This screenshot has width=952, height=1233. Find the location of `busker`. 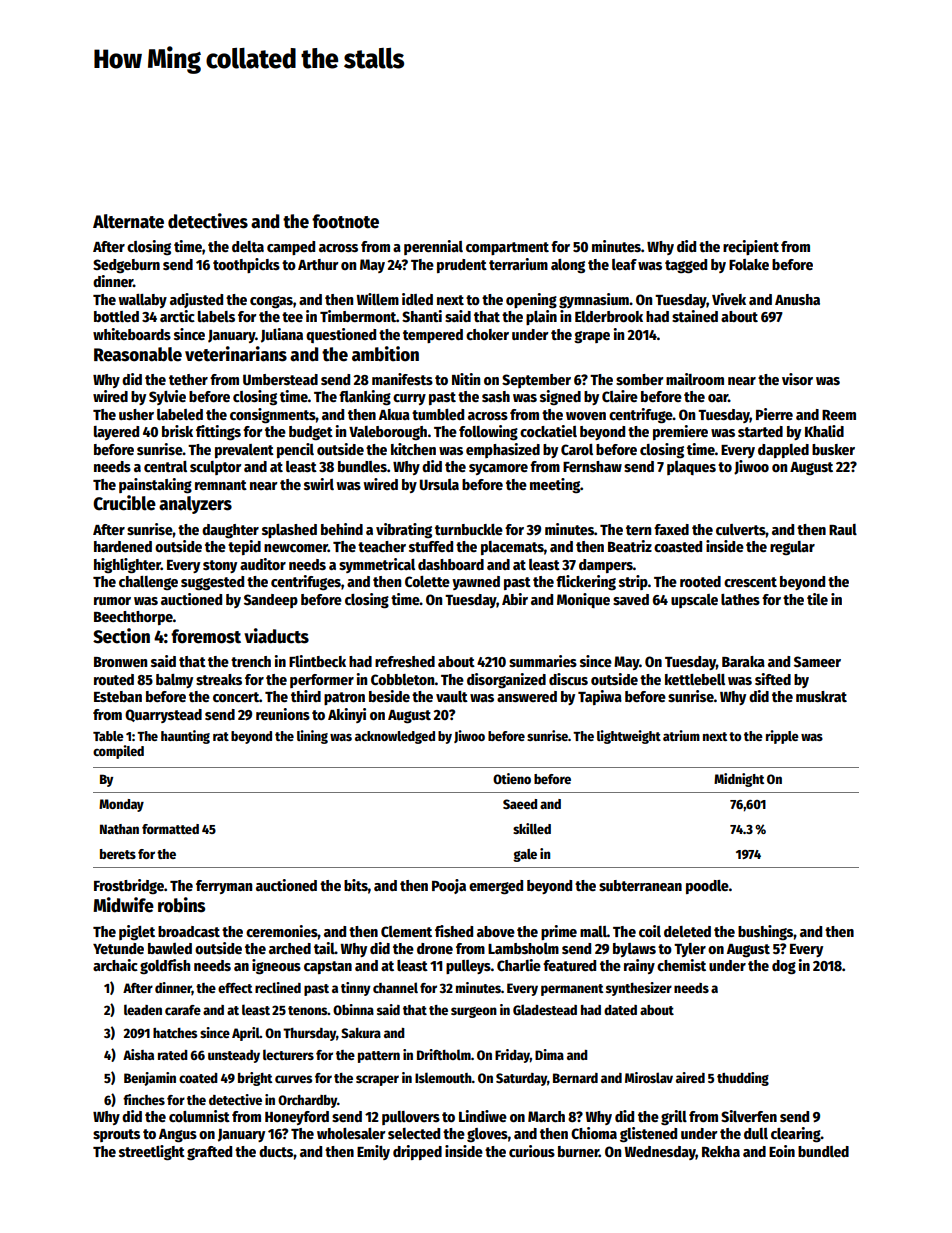

busker is located at coordinates (833, 449).
